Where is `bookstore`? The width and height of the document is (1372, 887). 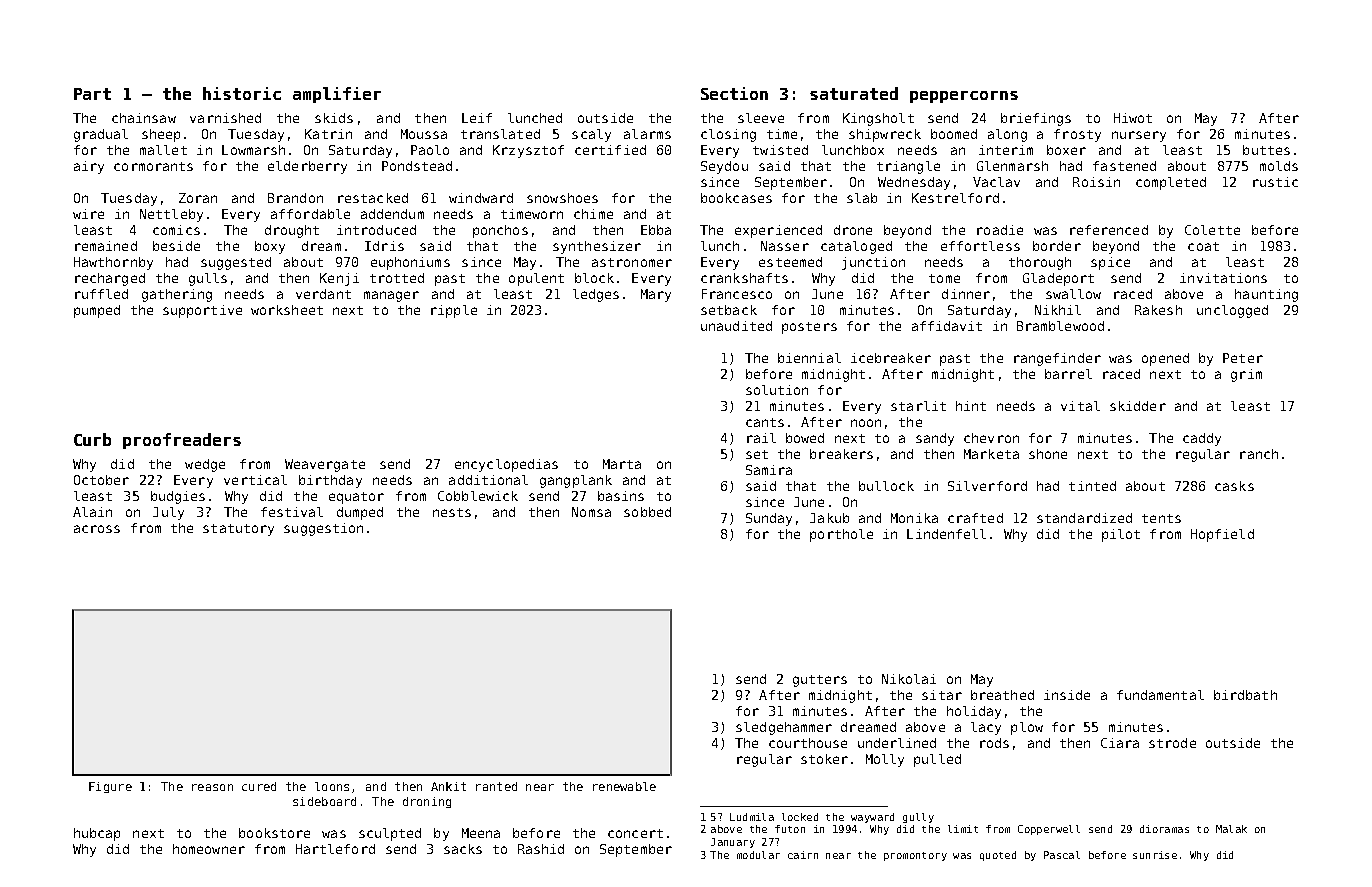 bookstore is located at coordinates (274, 833).
